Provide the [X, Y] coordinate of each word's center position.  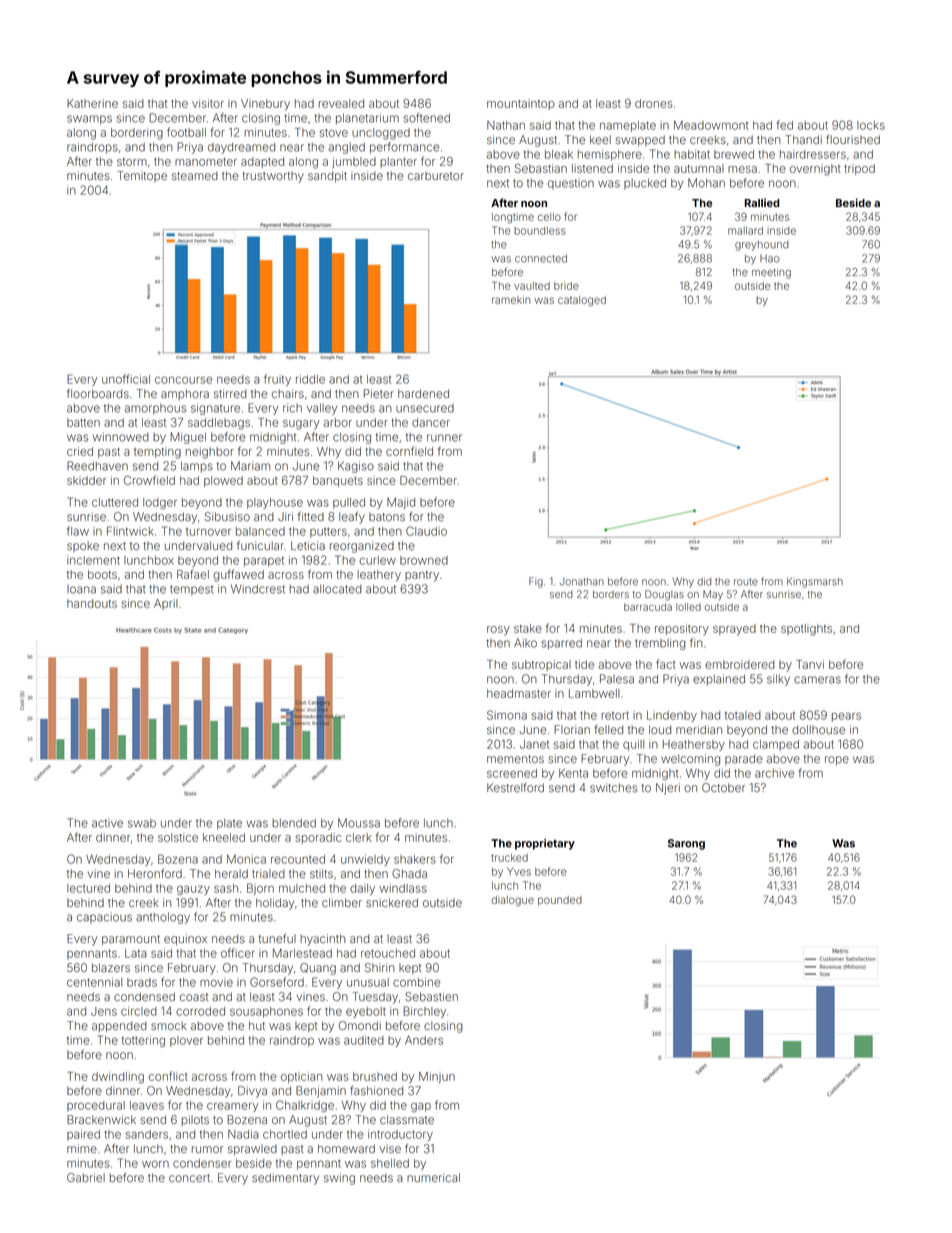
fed [785, 125]
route [746, 582]
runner [444, 438]
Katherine [92, 103]
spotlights [806, 630]
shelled [390, 1163]
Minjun [437, 1077]
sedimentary [285, 1179]
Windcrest [258, 589]
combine [416, 982]
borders [611, 594]
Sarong [686, 844]
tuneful [277, 938]
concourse [183, 380]
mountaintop [521, 104]
